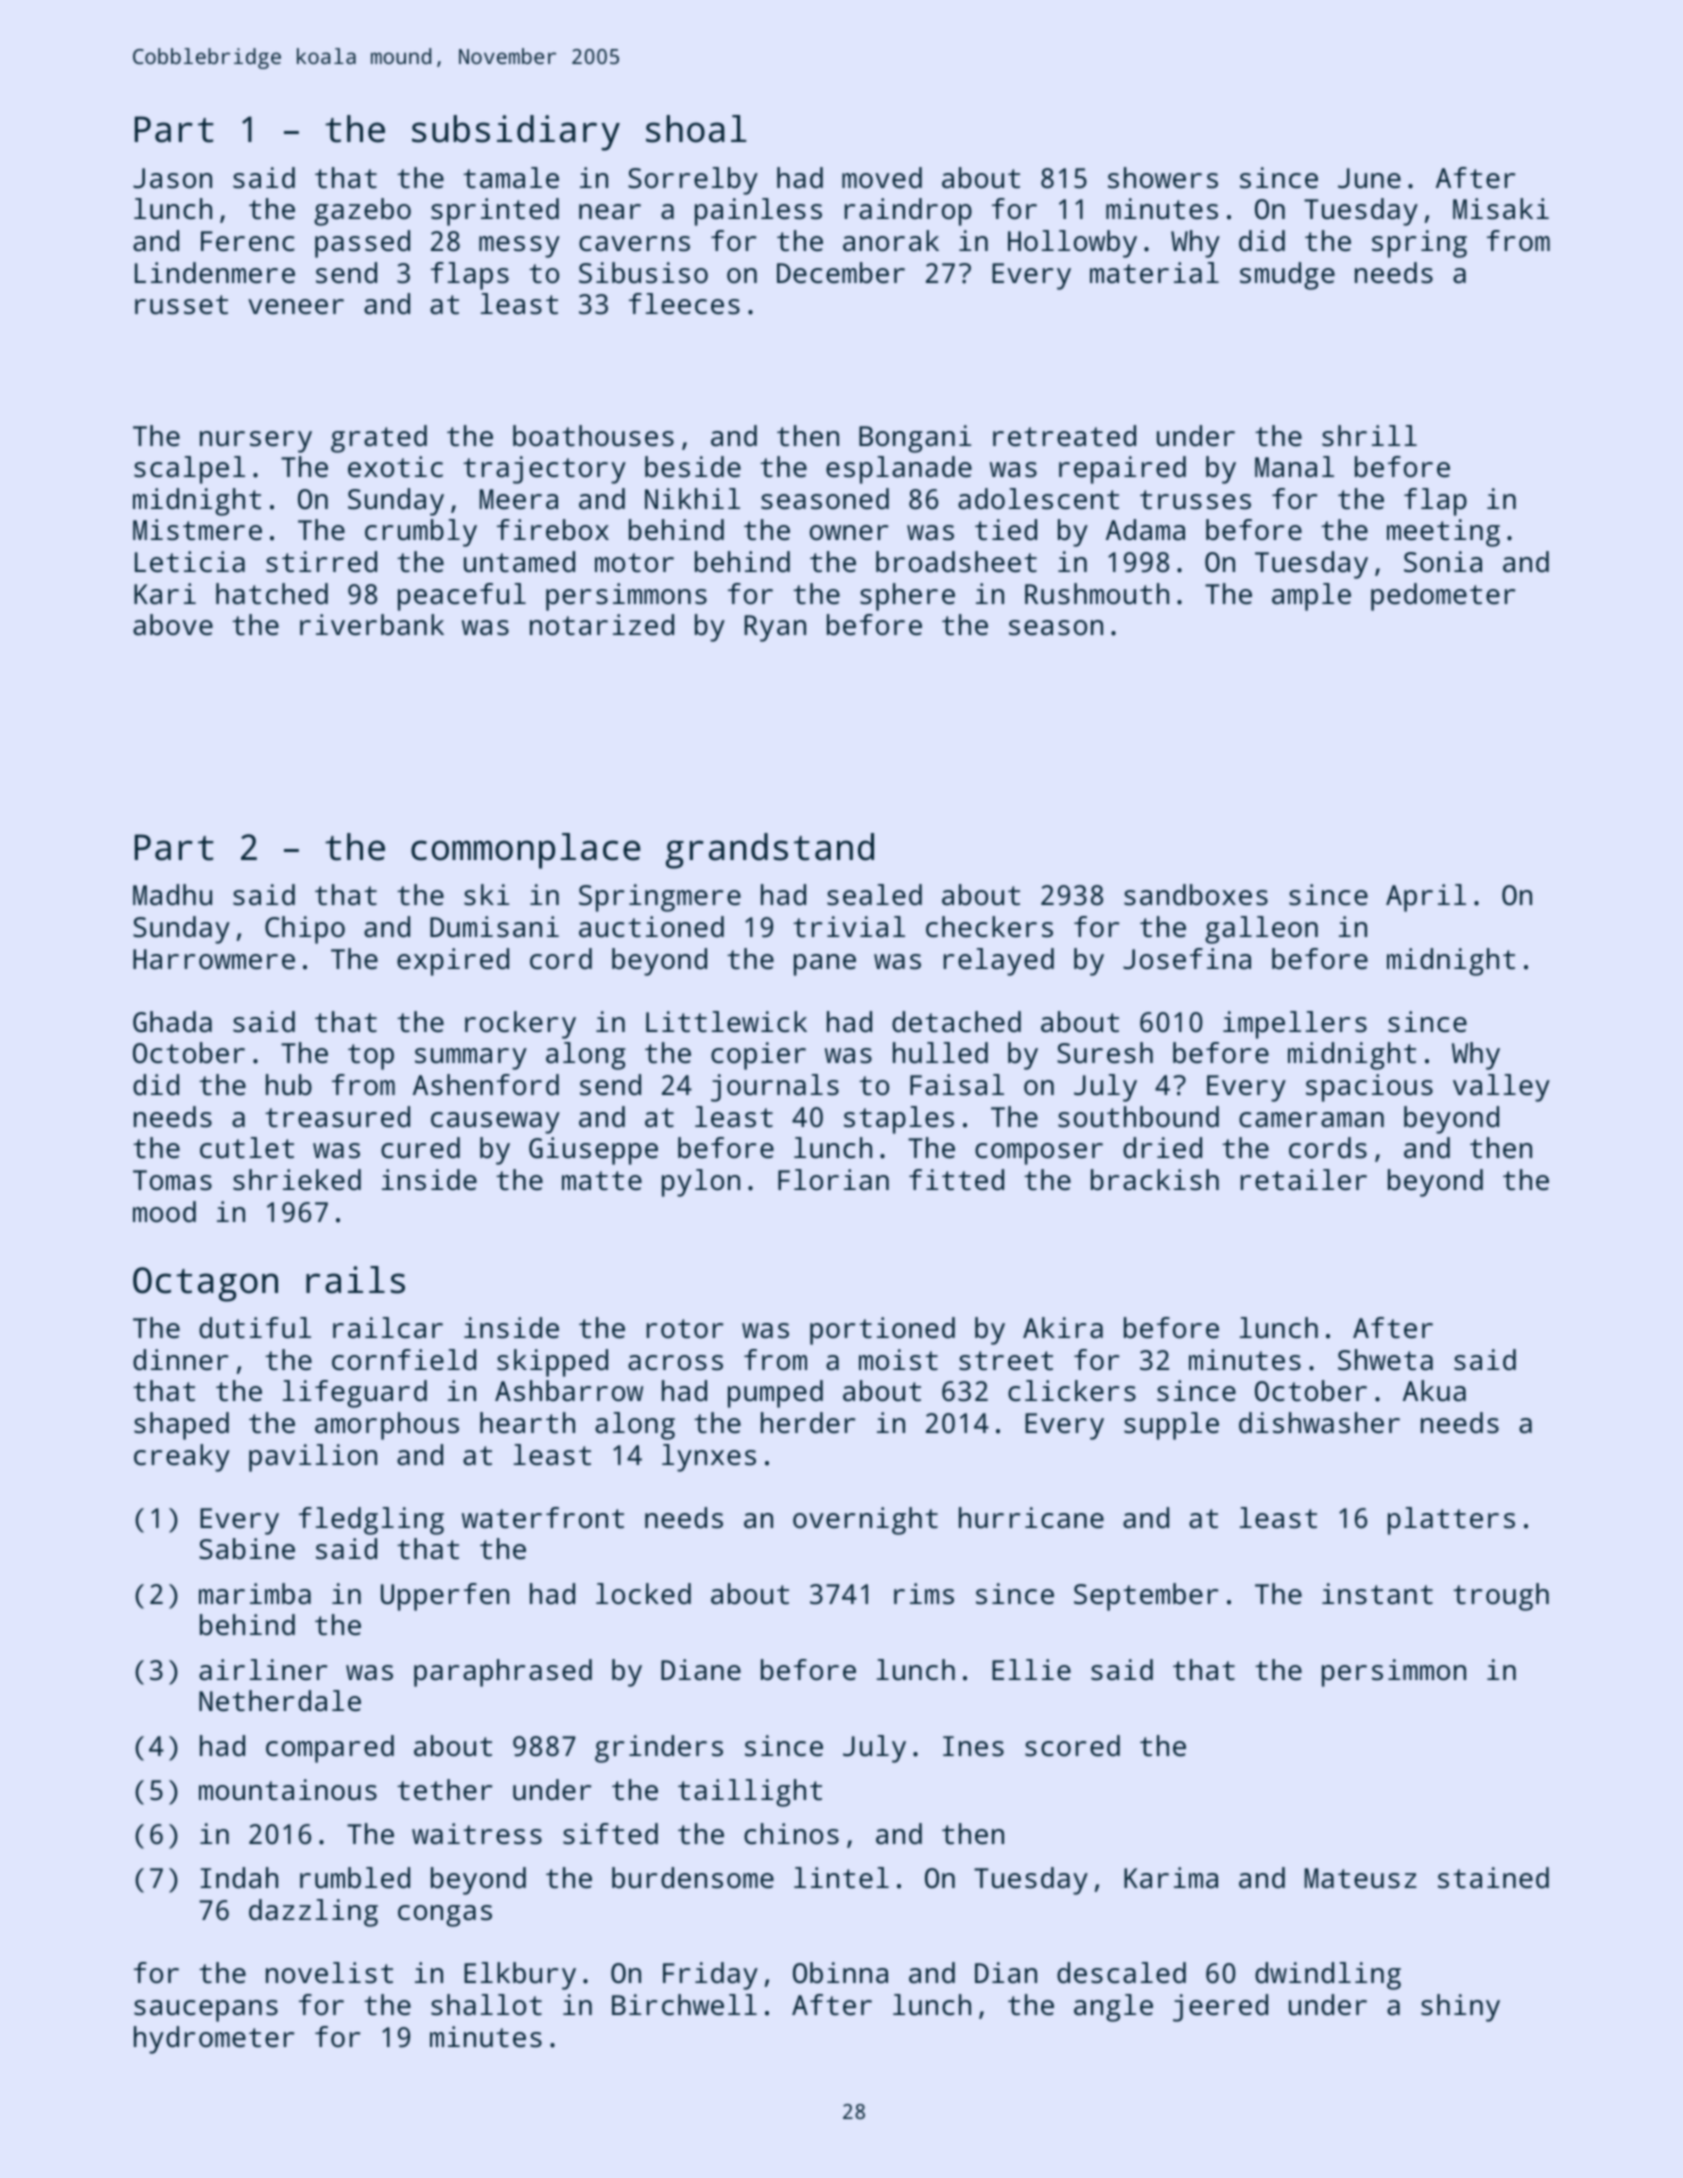 The image size is (1683, 2178). Describe the element at coordinates (1426, 898) in the screenshot. I see `April` at that location.
